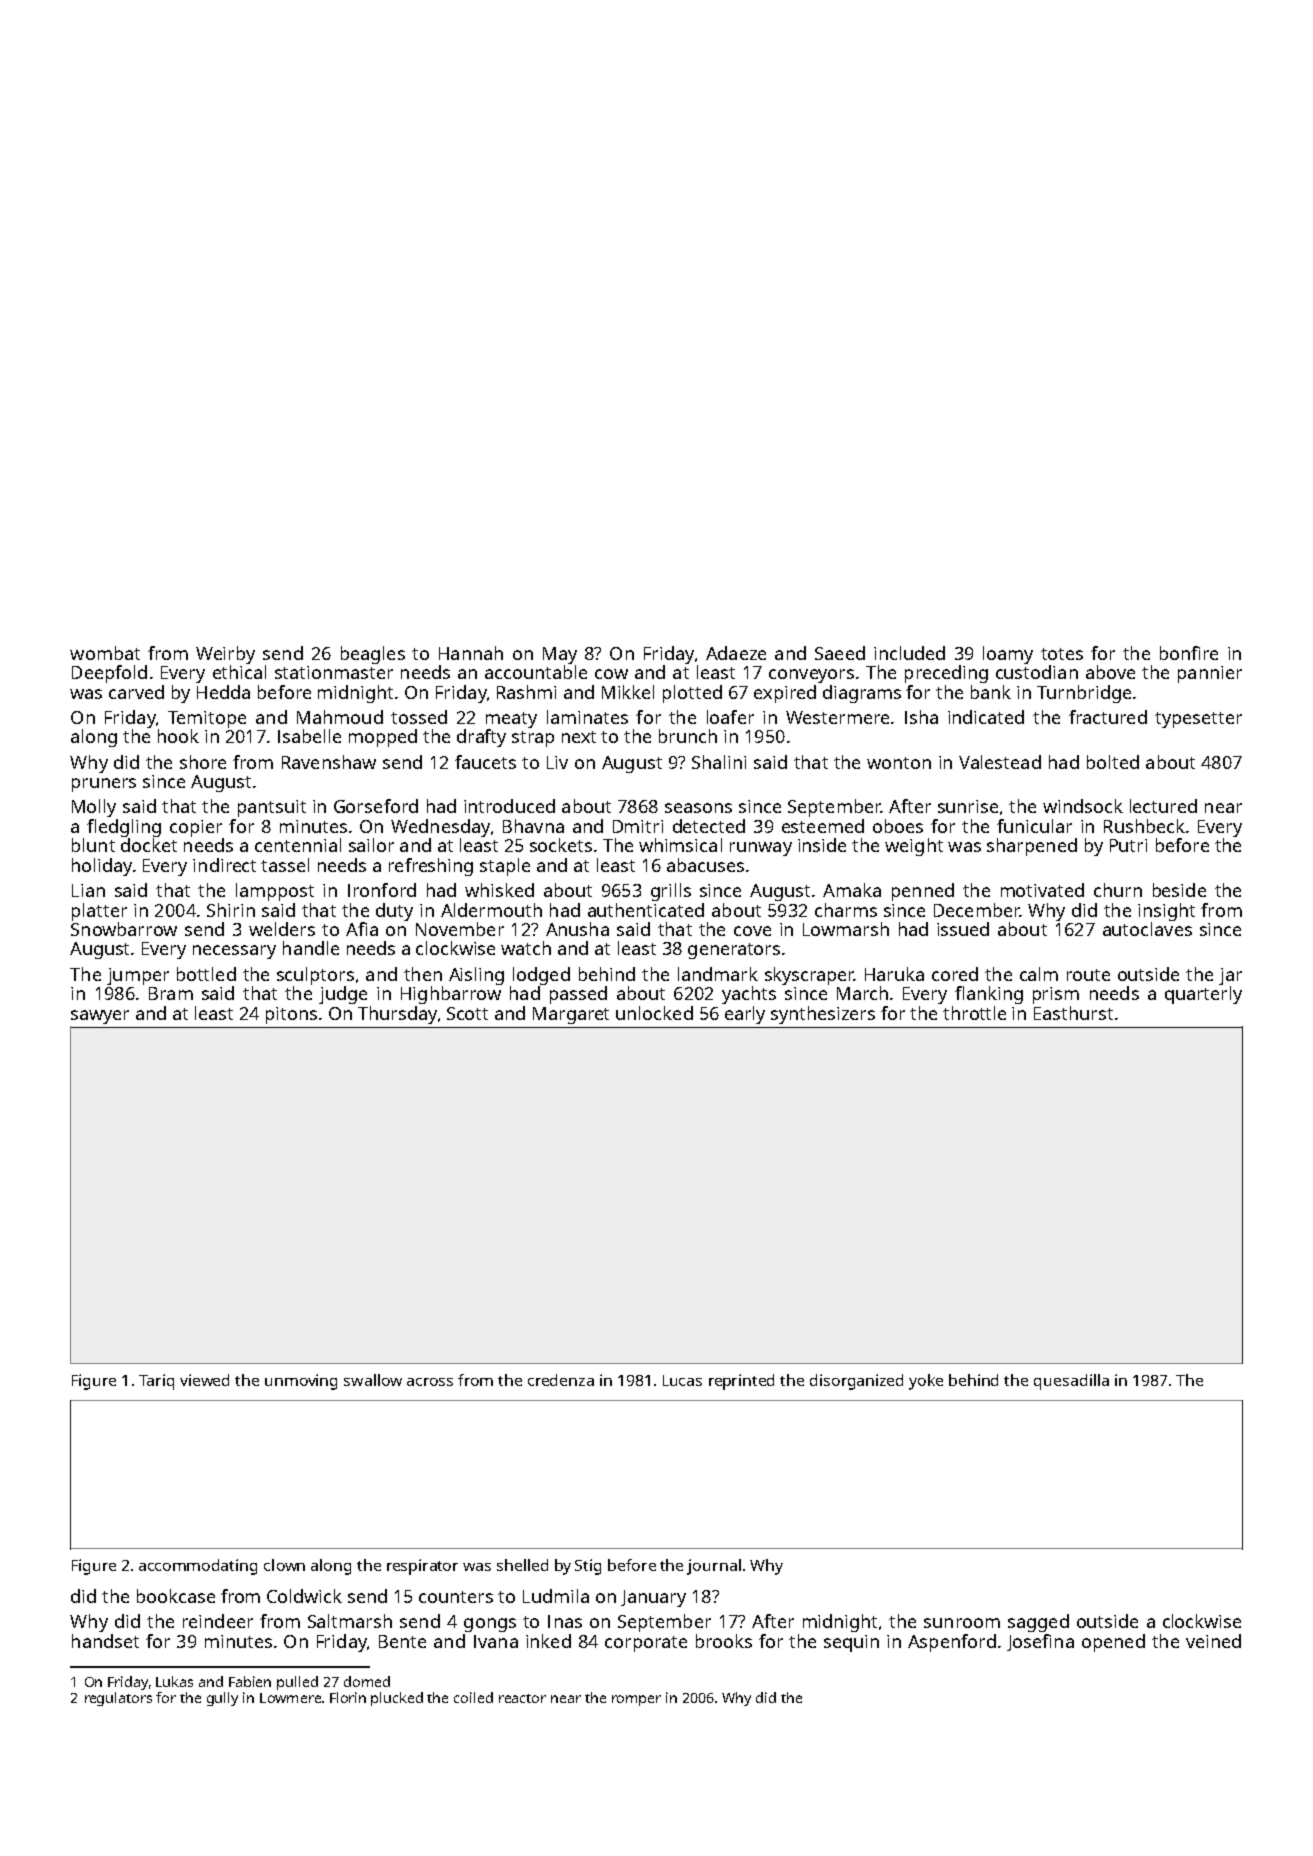  What do you see at coordinates (926, 1382) in the screenshot?
I see `yoke` at bounding box center [926, 1382].
